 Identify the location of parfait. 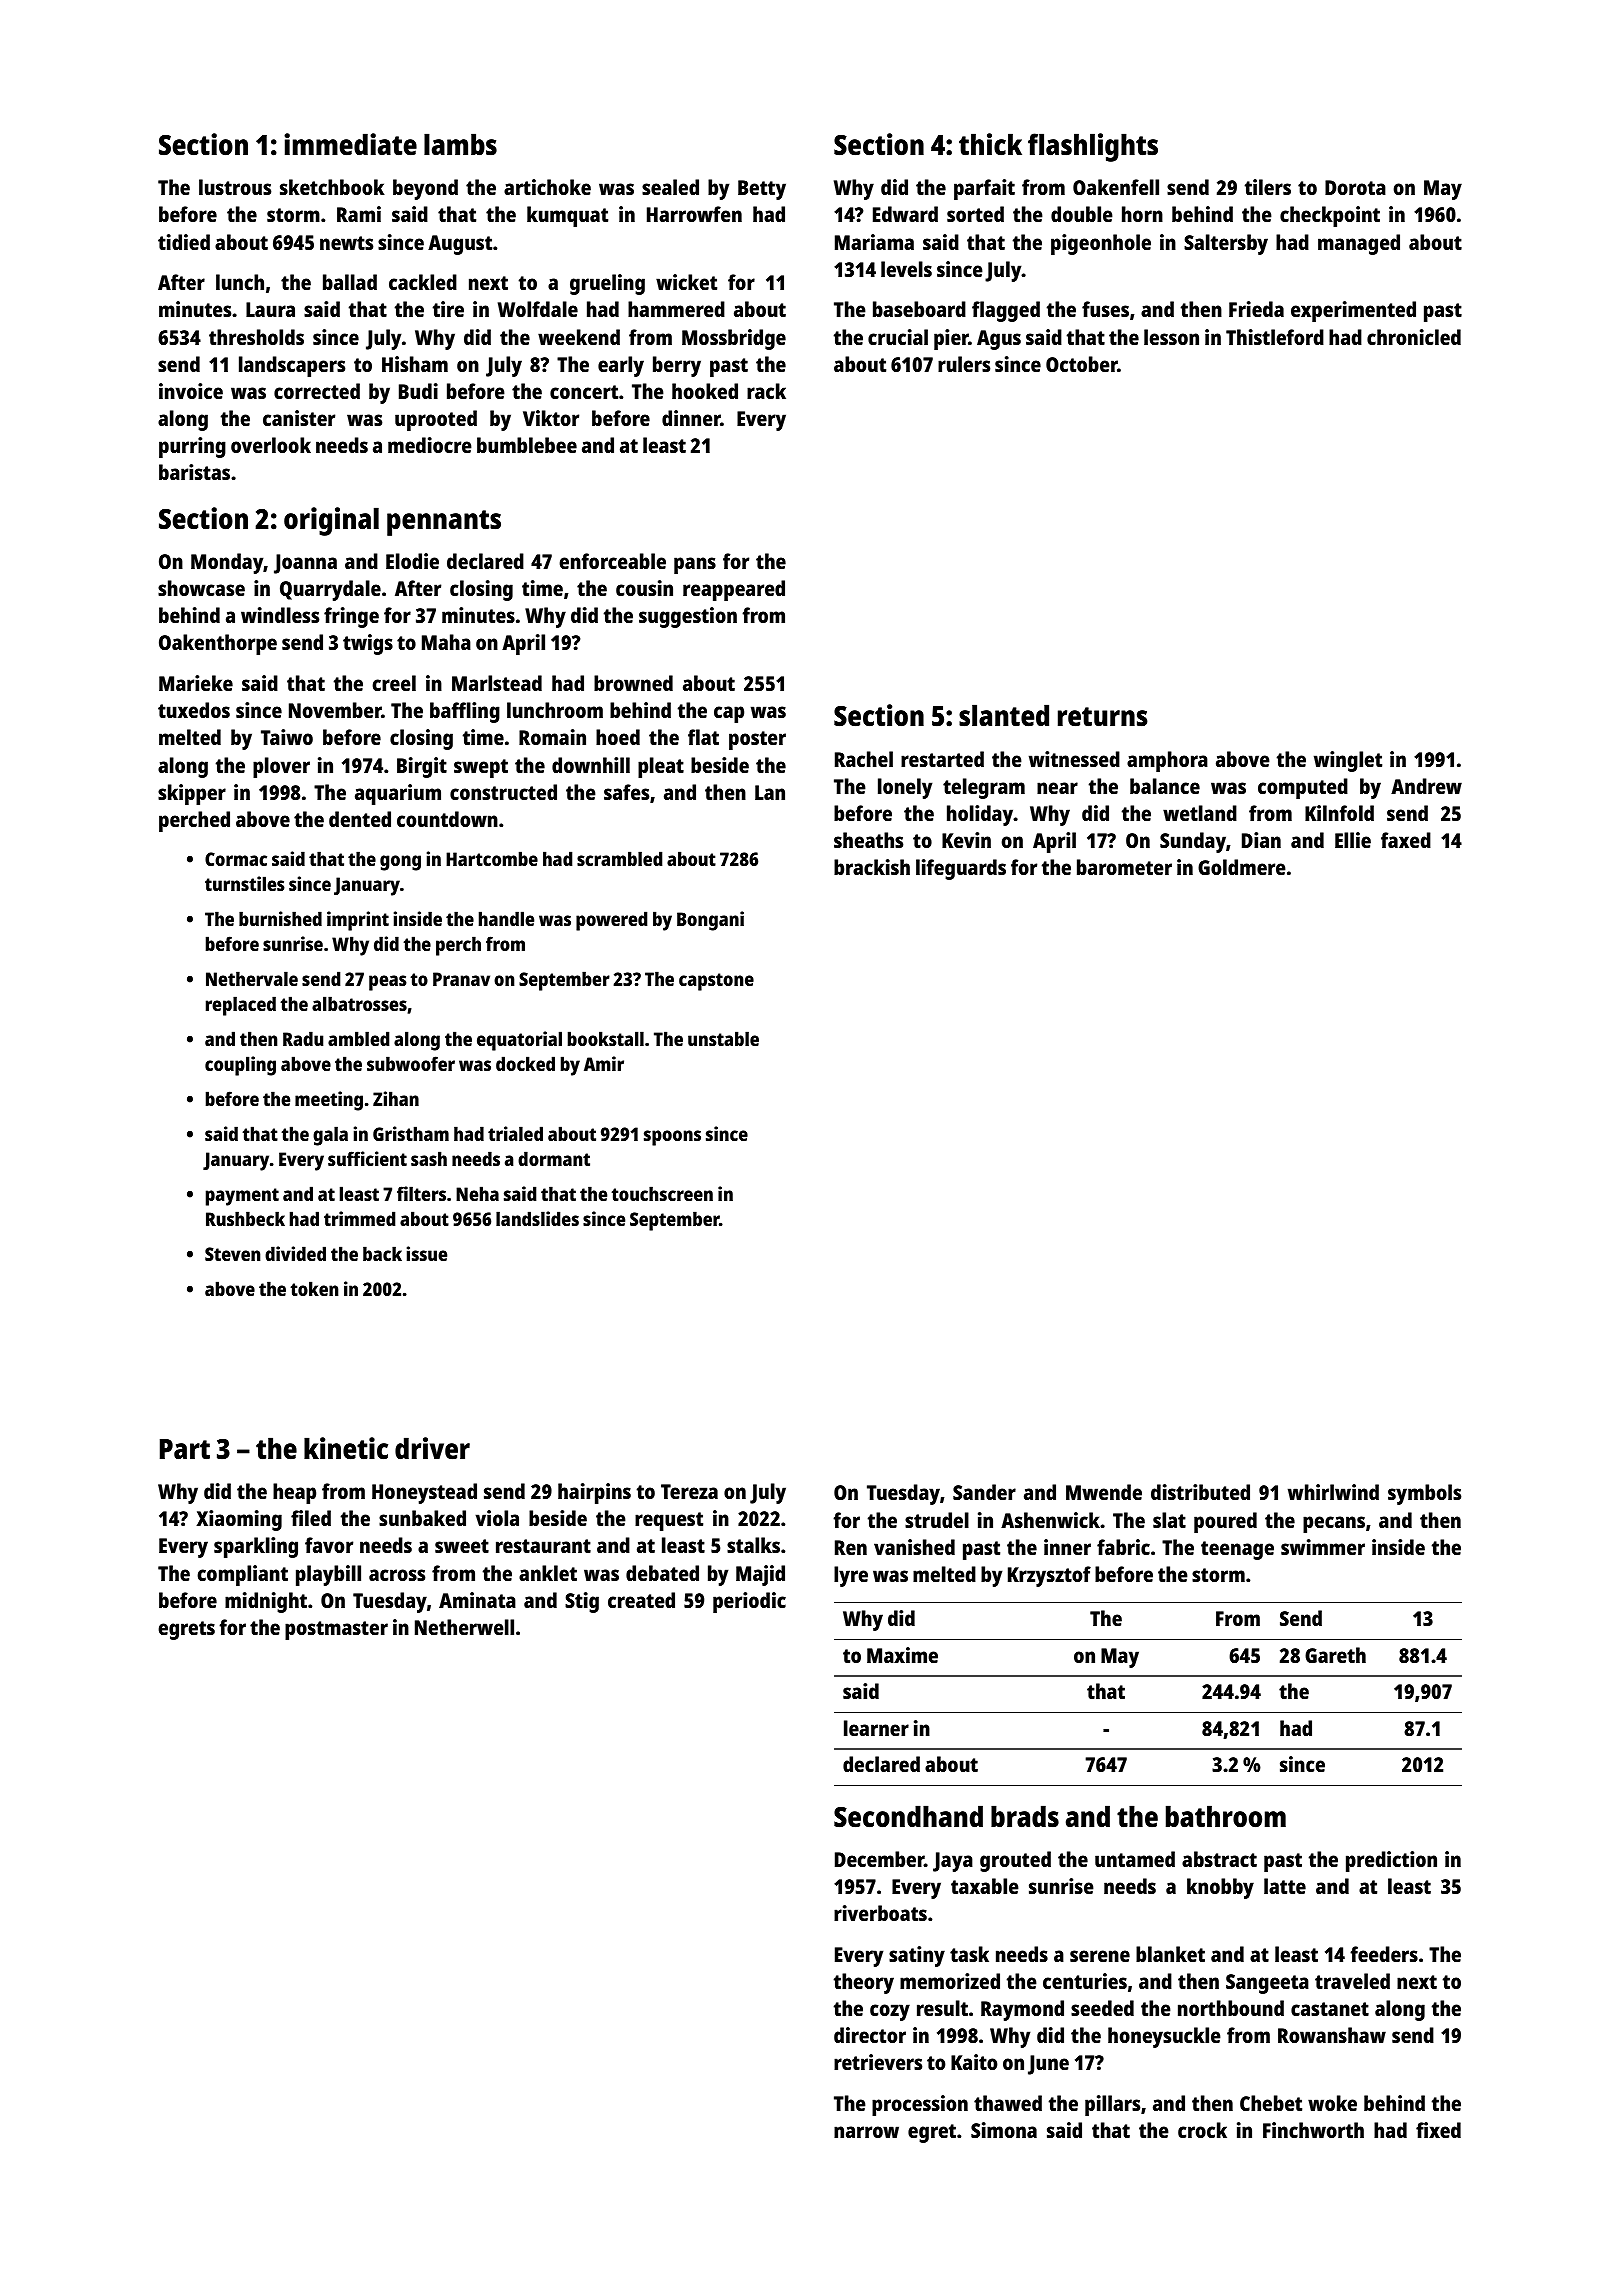
(984, 189).
